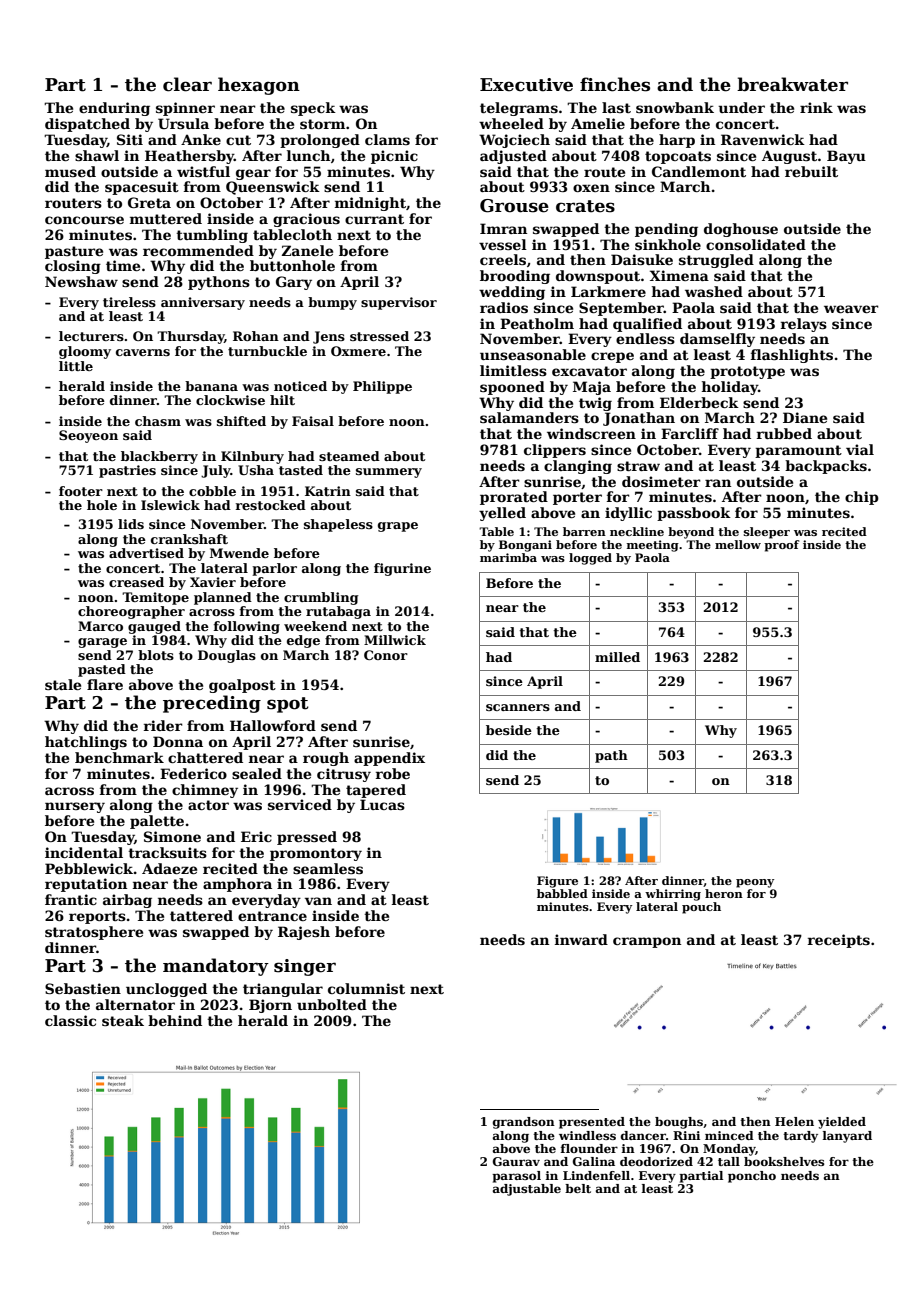  What do you see at coordinates (374, 219) in the image?
I see `currant` at bounding box center [374, 219].
